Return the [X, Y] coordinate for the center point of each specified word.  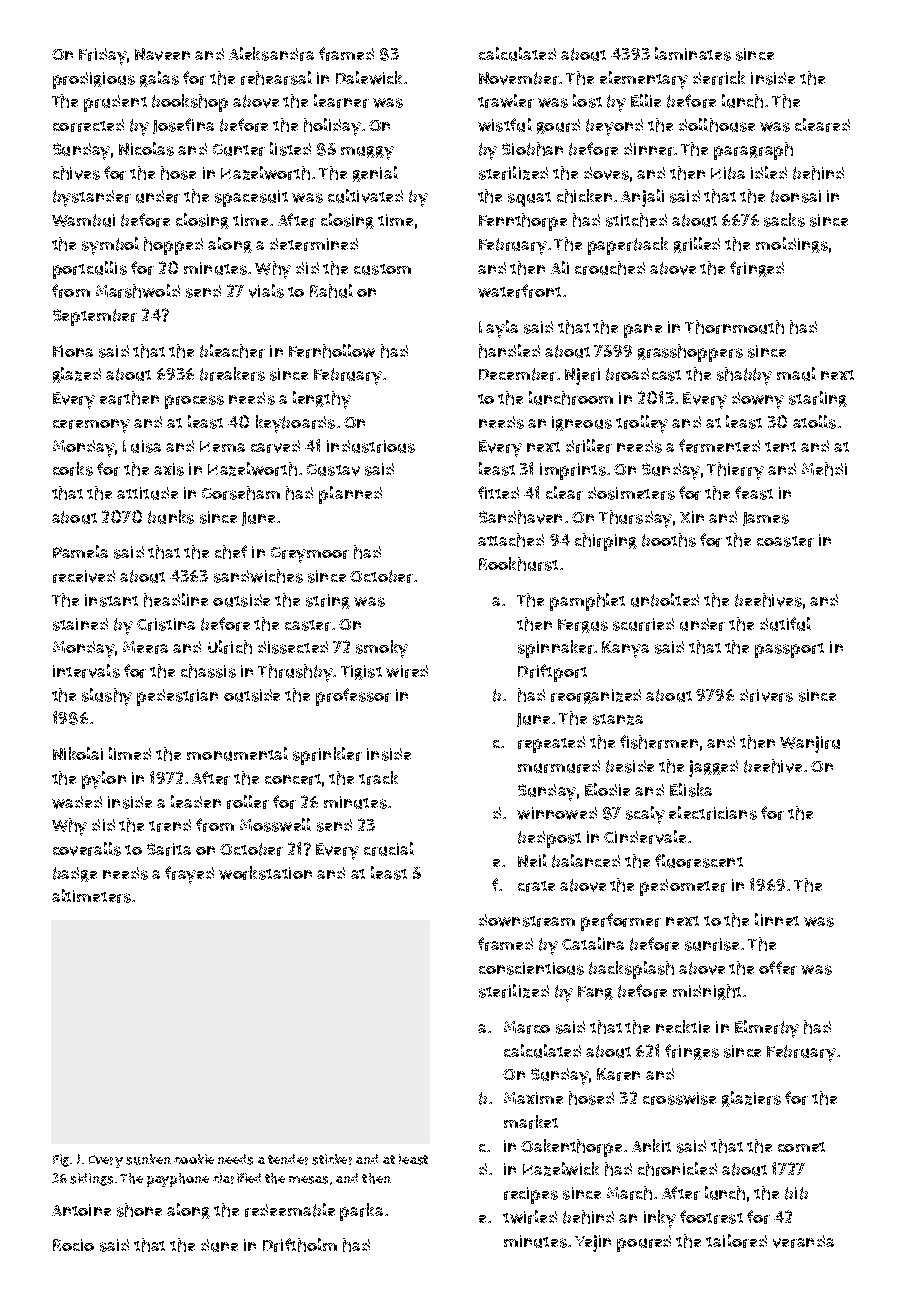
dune [219, 1245]
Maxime [533, 1098]
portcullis [90, 270]
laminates [693, 54]
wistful [505, 125]
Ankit [651, 1145]
